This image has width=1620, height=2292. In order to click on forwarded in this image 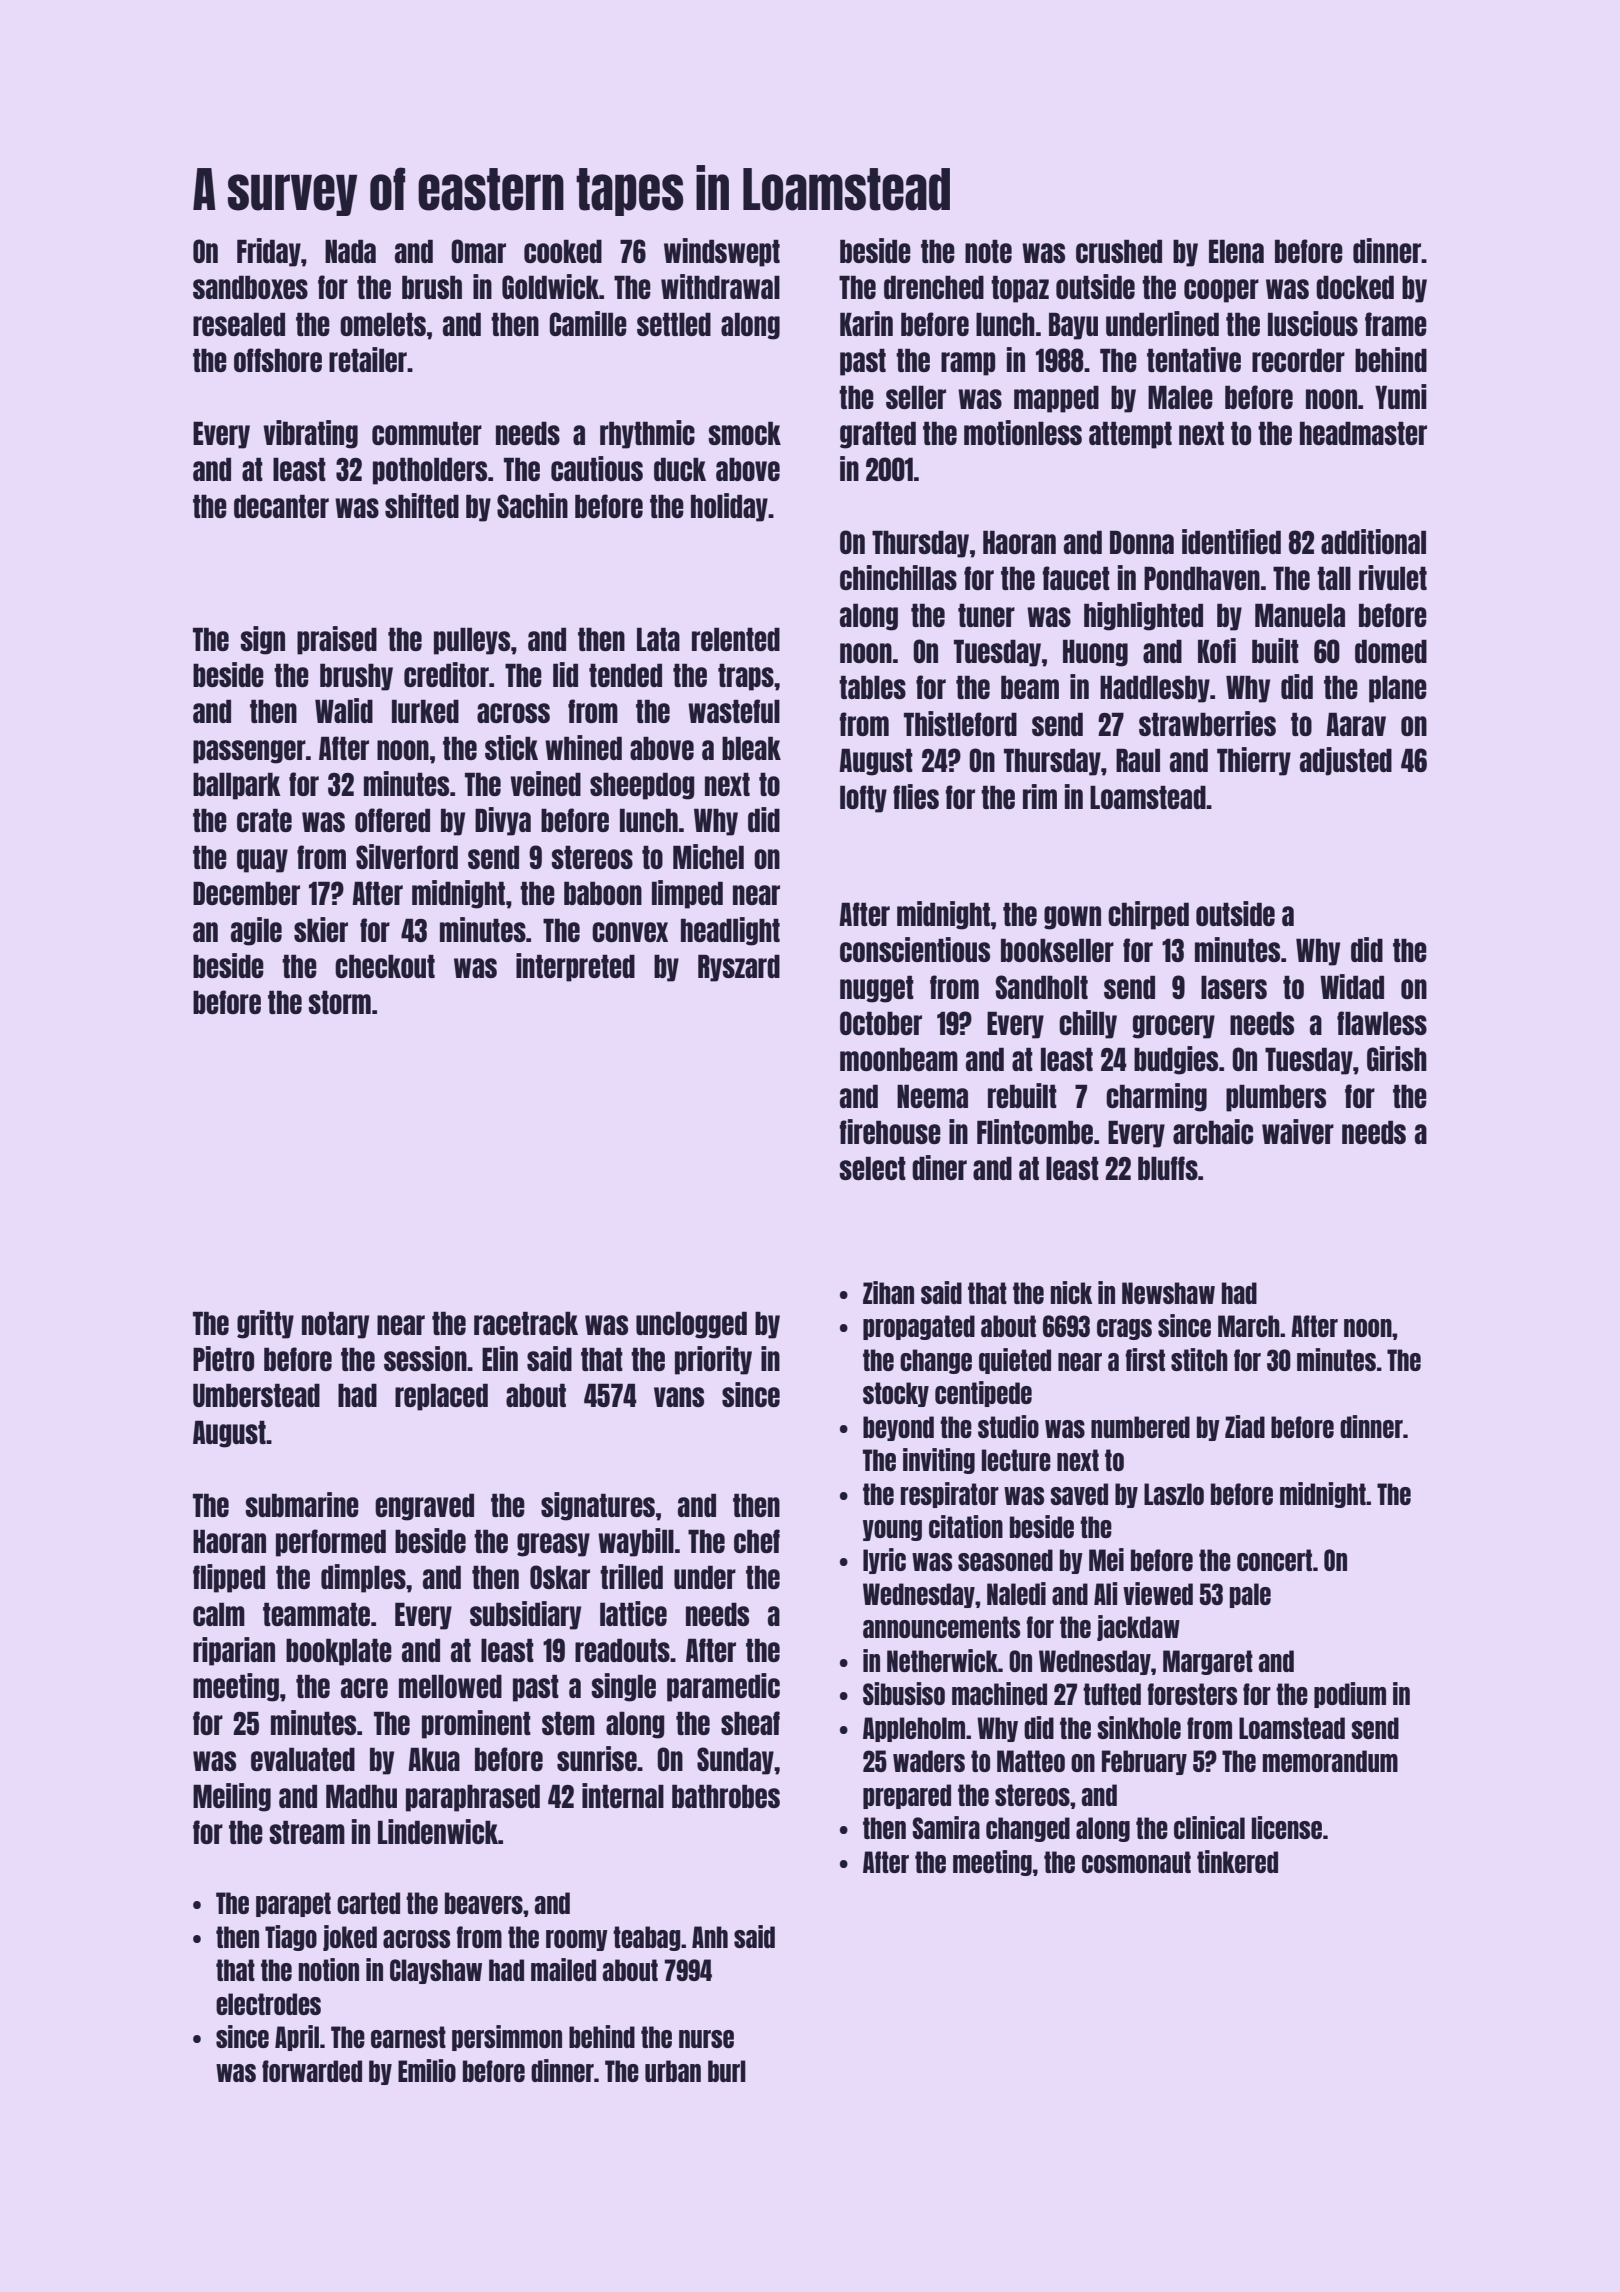, I will do `click(312, 2071)`.
